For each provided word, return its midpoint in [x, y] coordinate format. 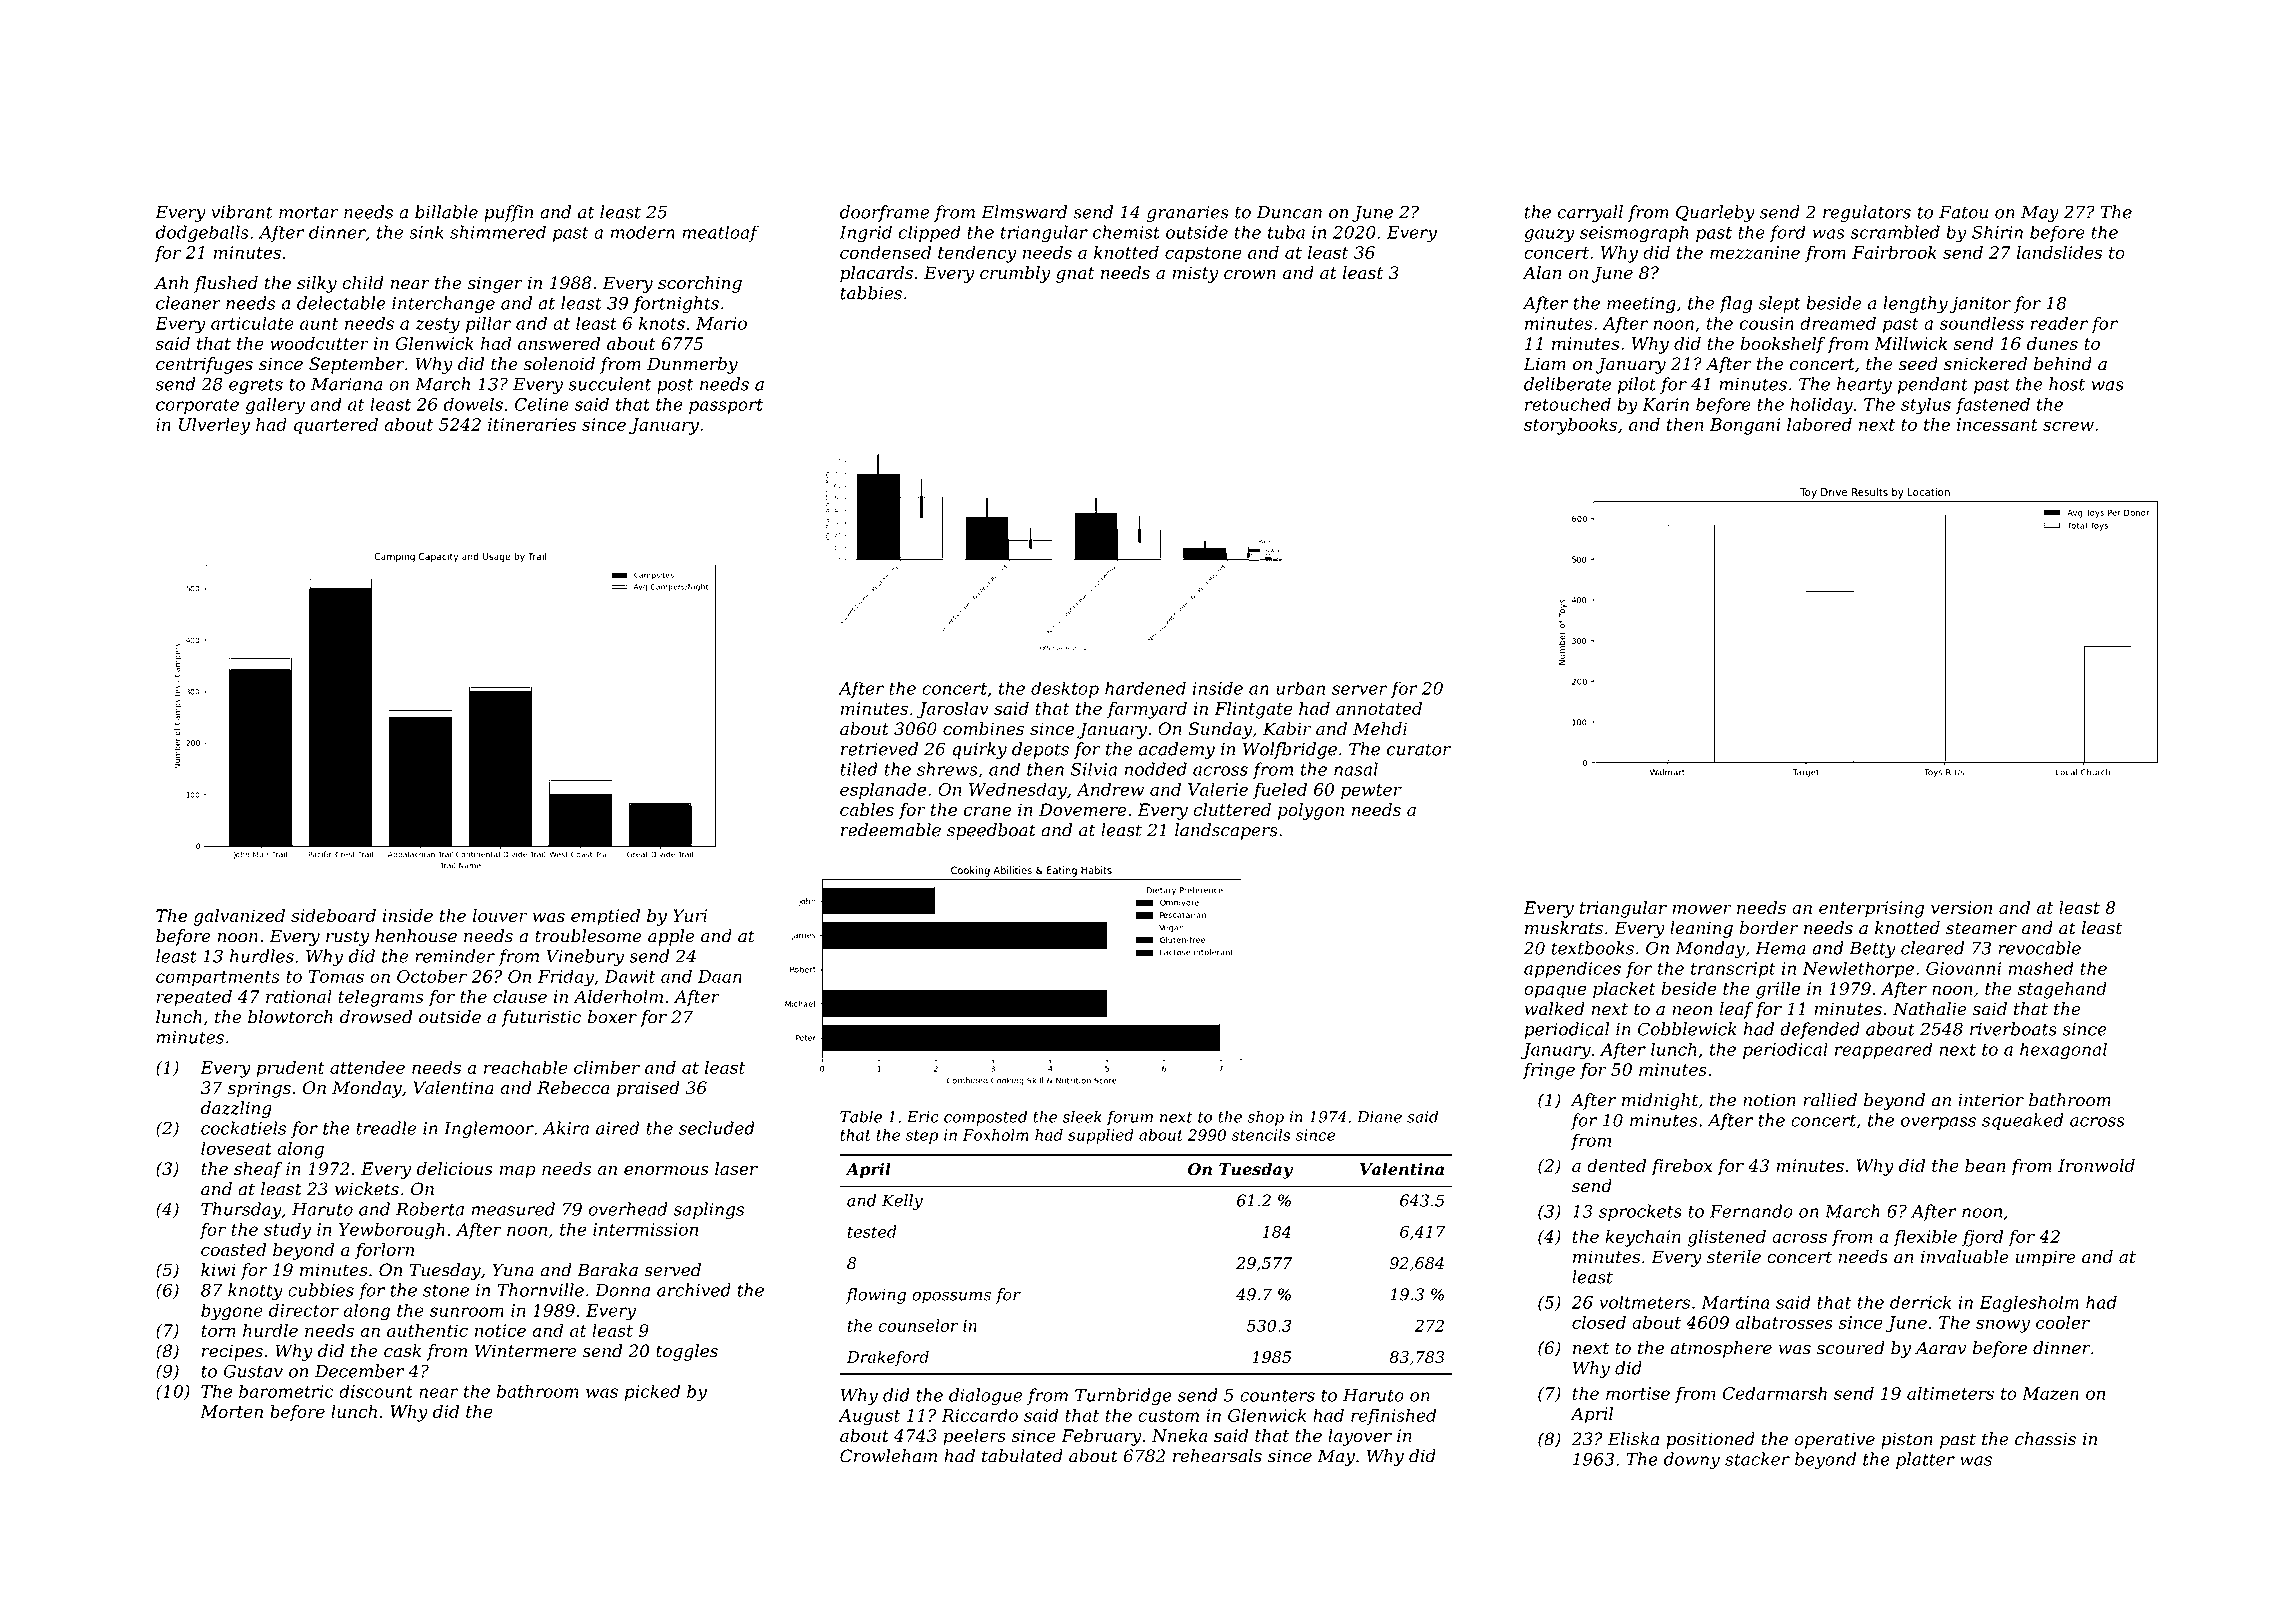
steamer [1981, 928]
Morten [231, 1411]
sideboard [333, 915]
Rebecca [573, 1088]
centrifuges [204, 365]
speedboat [991, 831]
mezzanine [1755, 252]
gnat [1075, 275]
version [1961, 907]
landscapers [1226, 831]
